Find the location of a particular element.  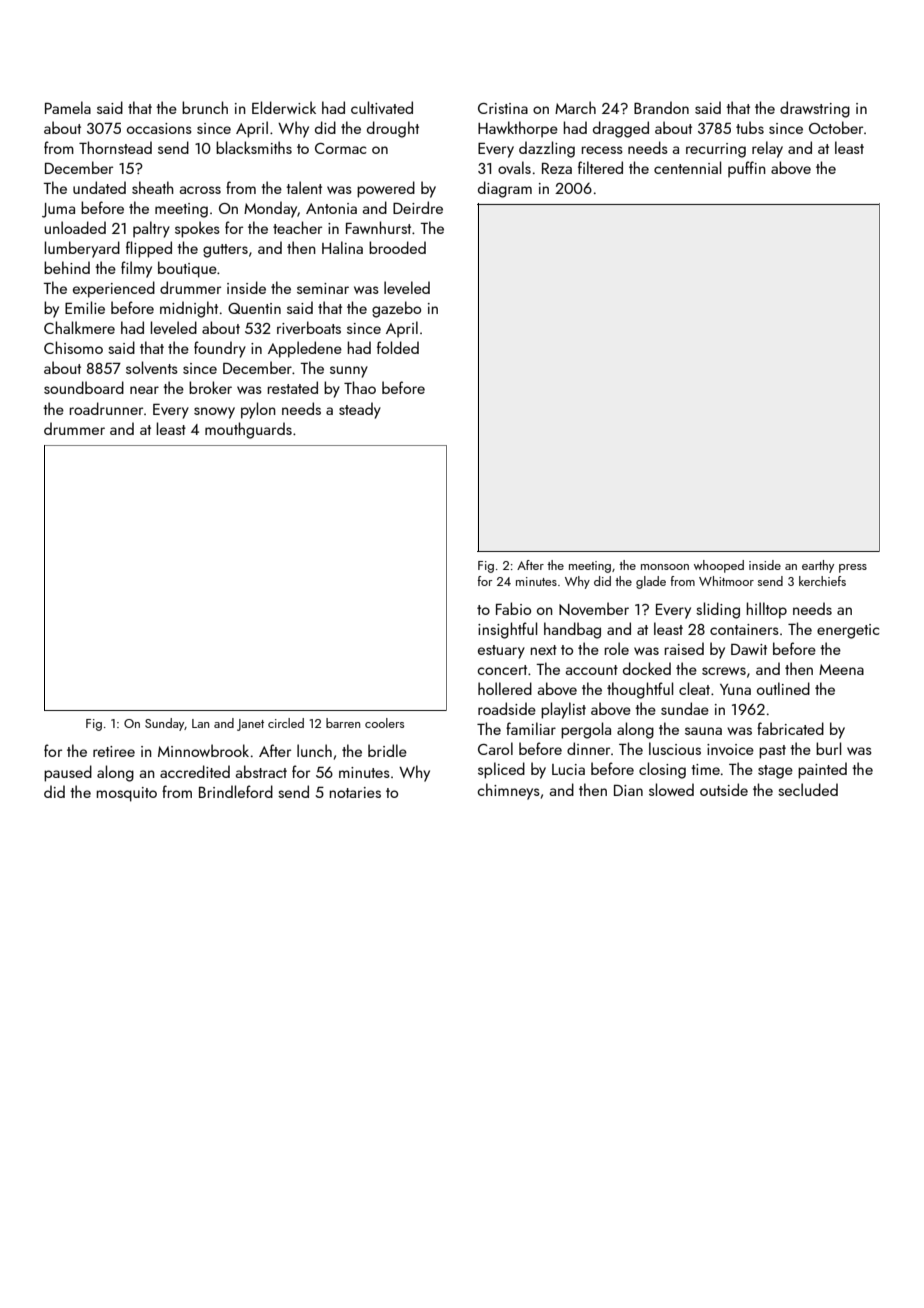

painted is located at coordinates (822, 770).
